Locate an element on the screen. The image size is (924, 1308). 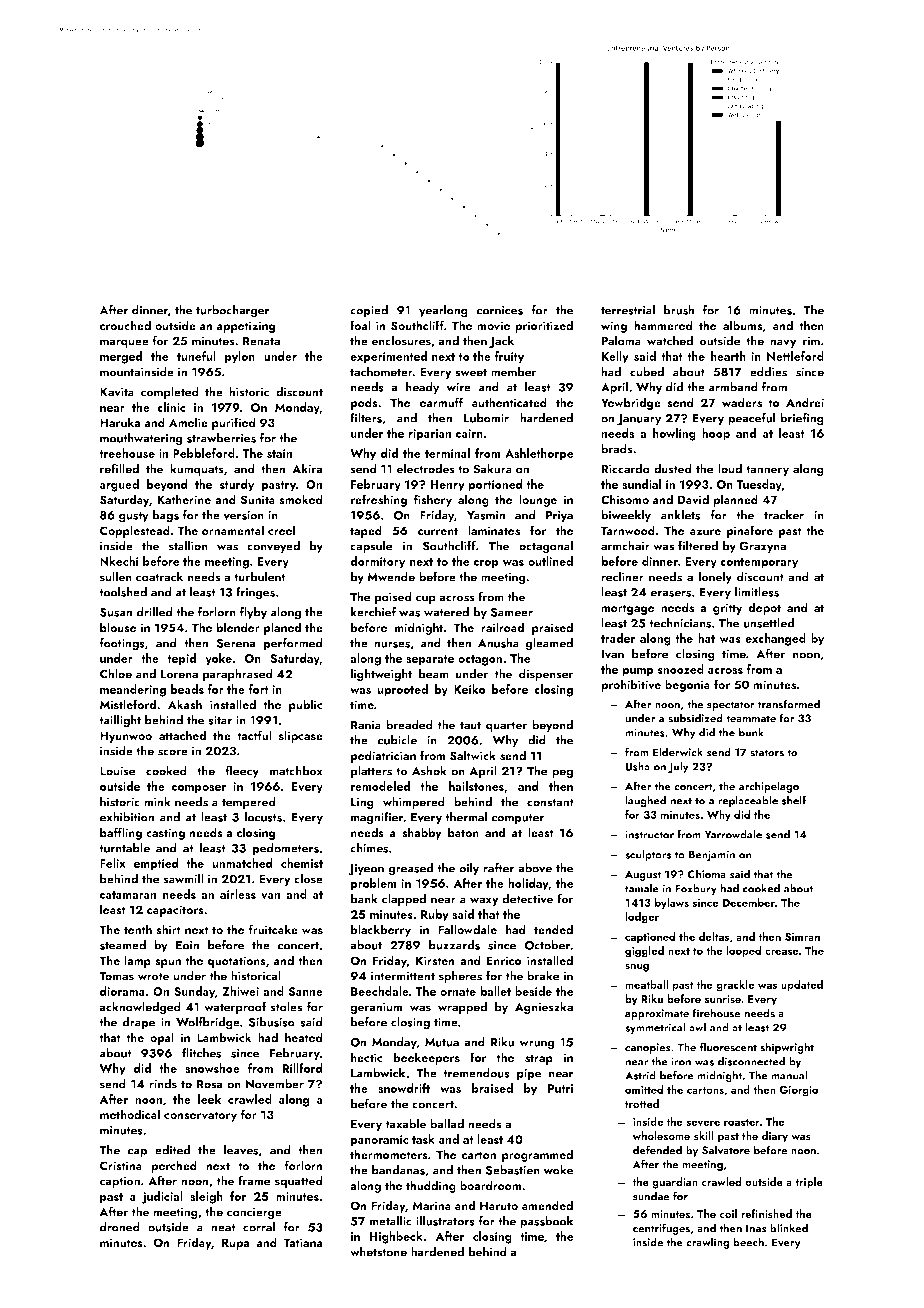
constant is located at coordinates (550, 802).
